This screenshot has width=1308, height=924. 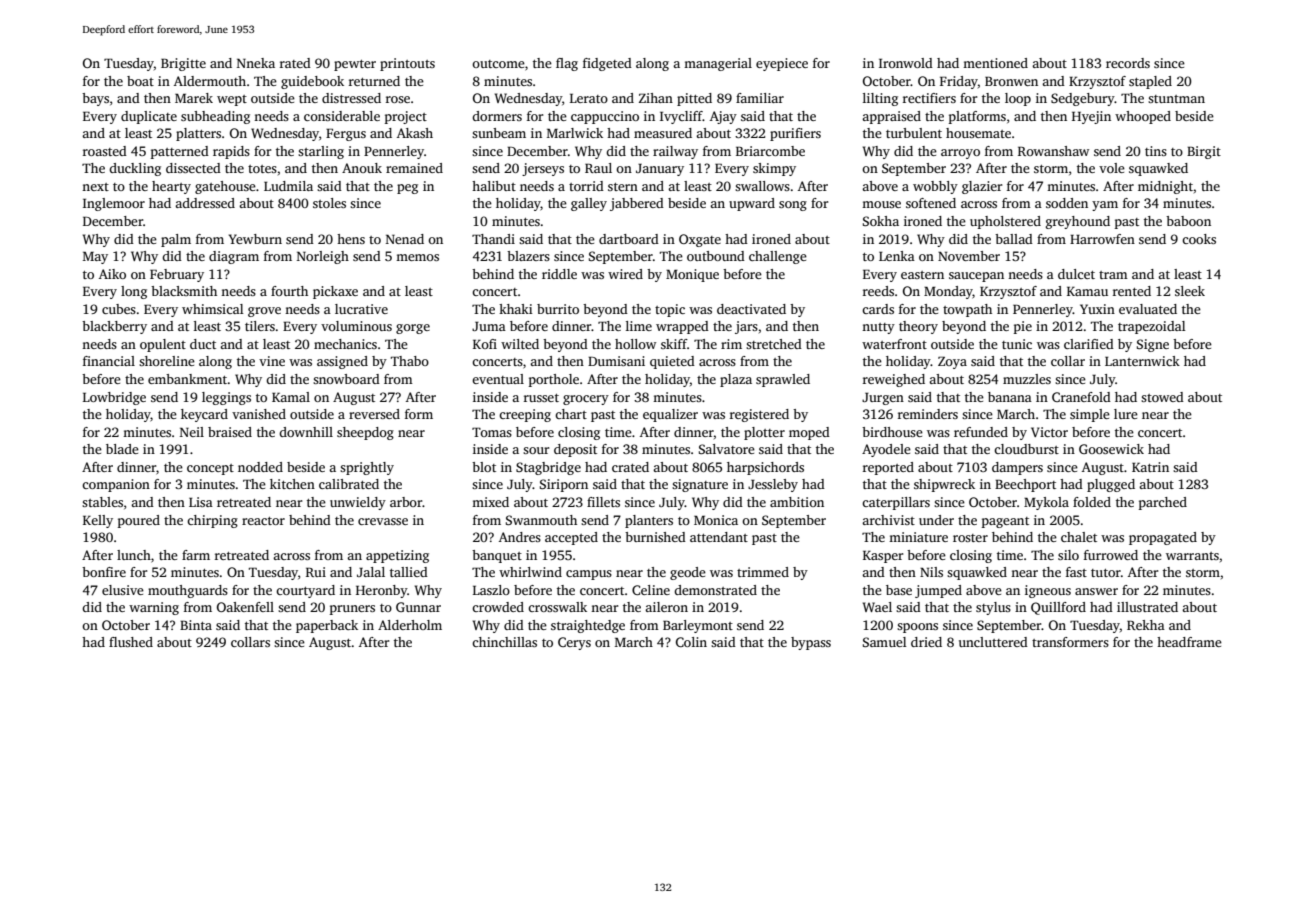 I want to click on refunded, so click(x=981, y=432).
